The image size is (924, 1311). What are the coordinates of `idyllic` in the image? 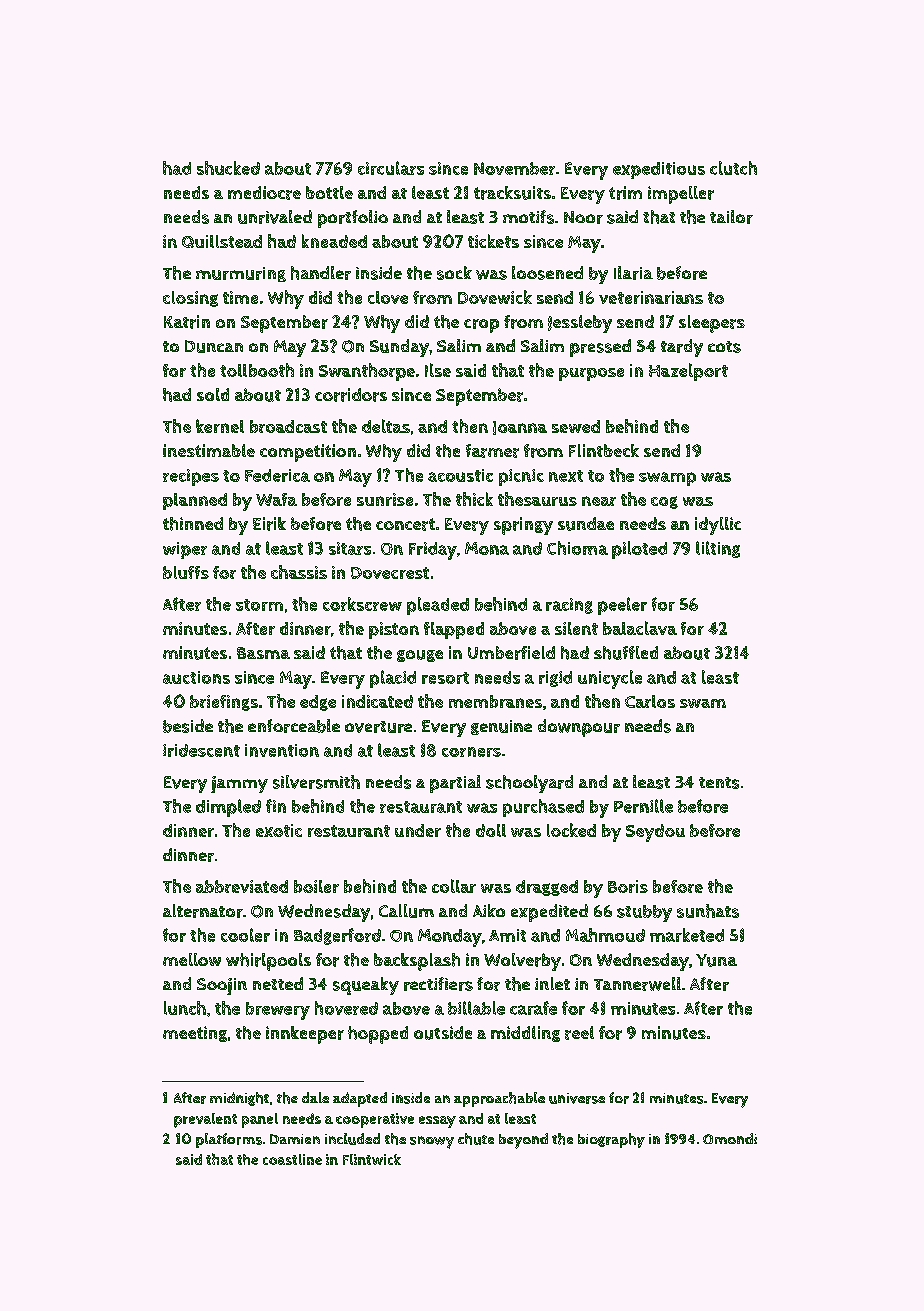 It's located at (718, 526).
